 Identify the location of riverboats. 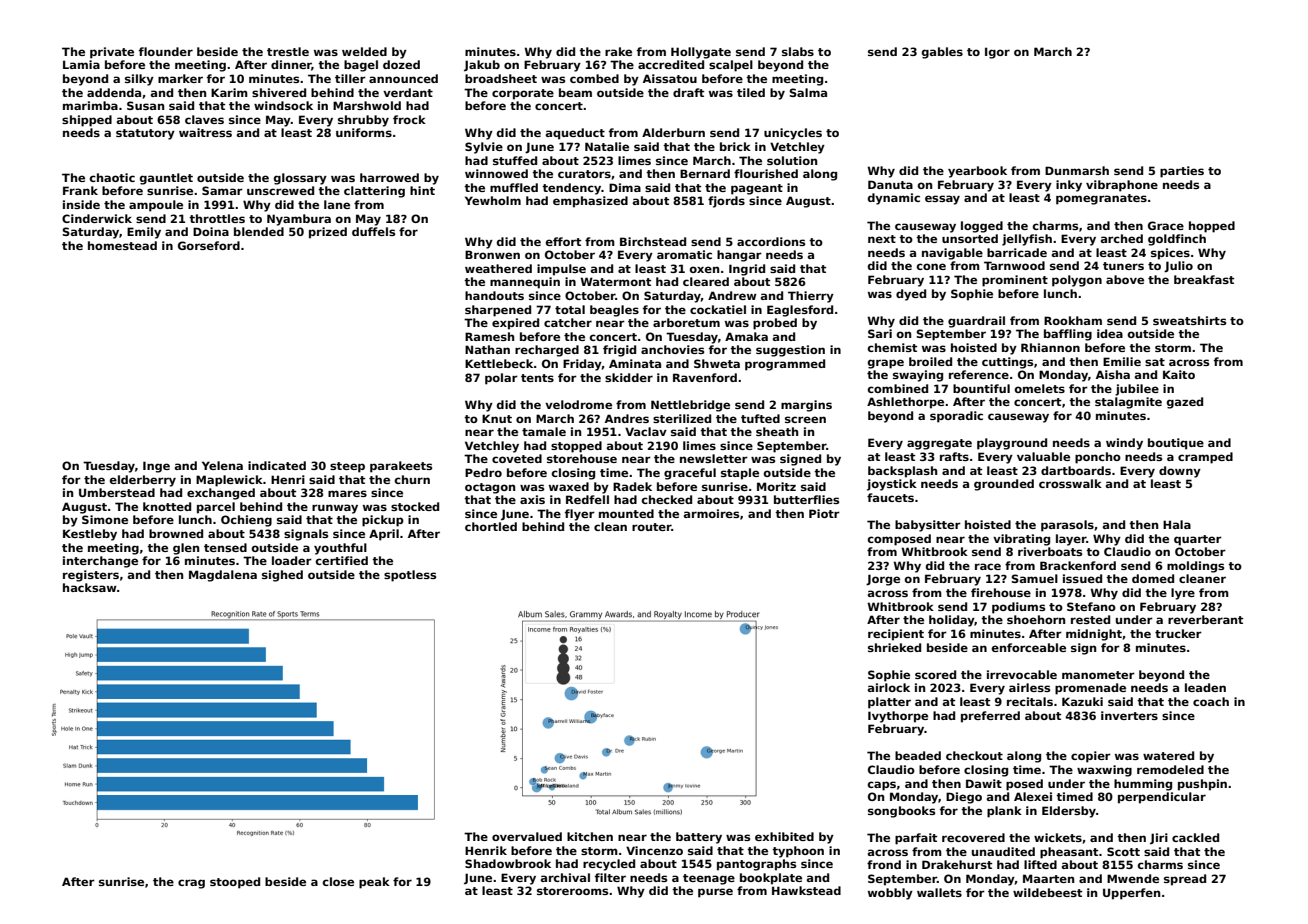
(1050, 551).
